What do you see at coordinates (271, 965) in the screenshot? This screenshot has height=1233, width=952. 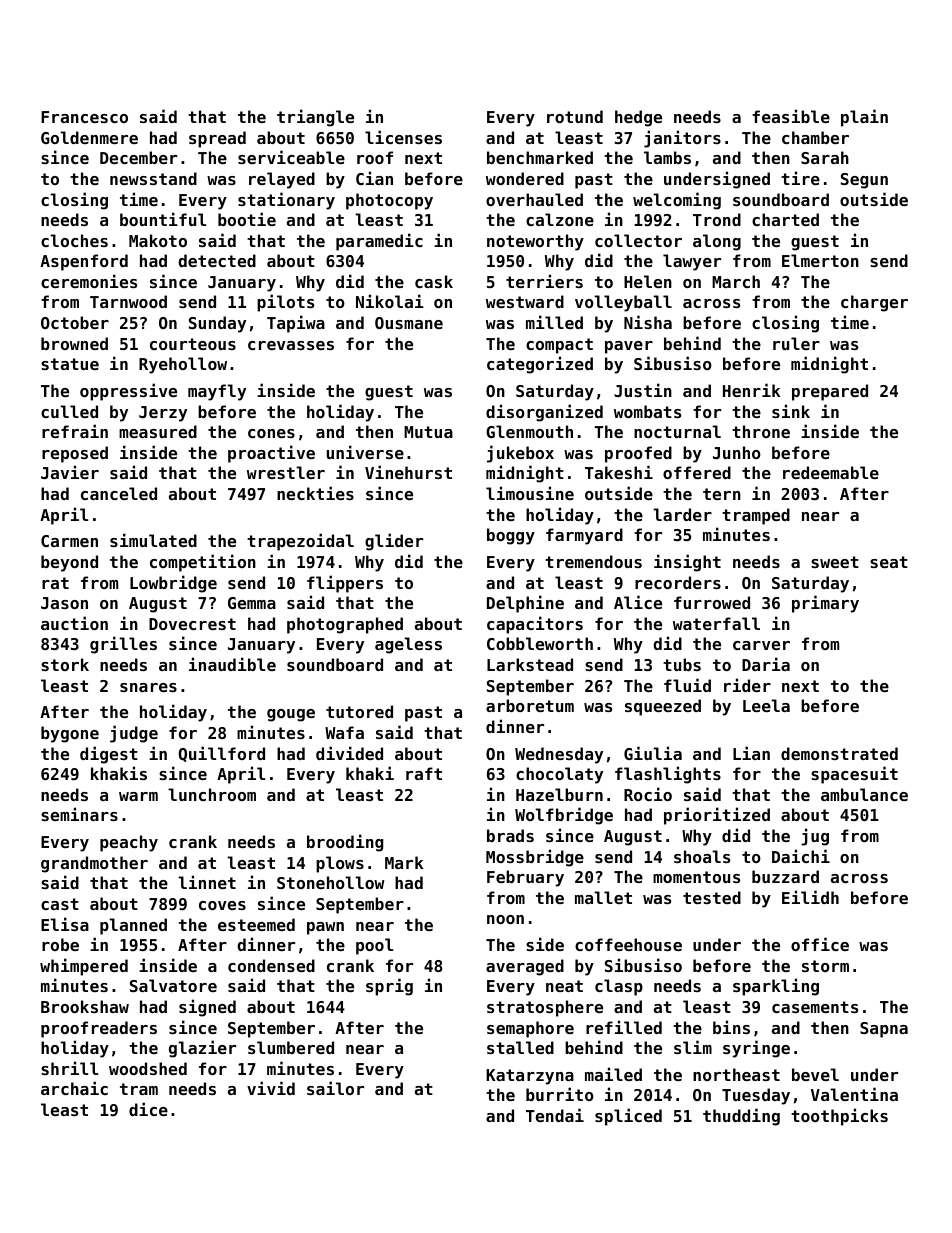 I see `condensed` at bounding box center [271, 965].
